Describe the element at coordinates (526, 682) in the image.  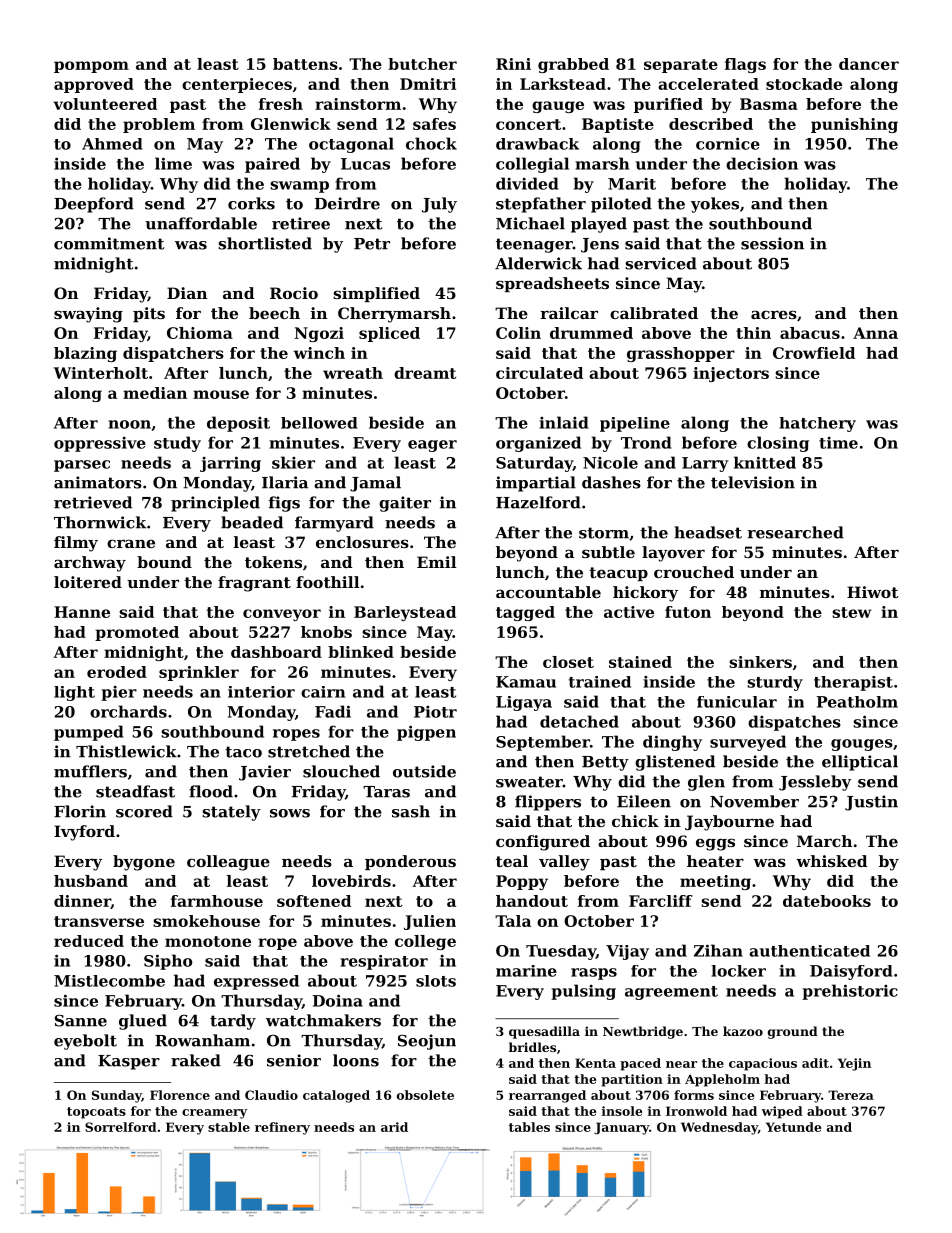
I see `Kamau` at that location.
